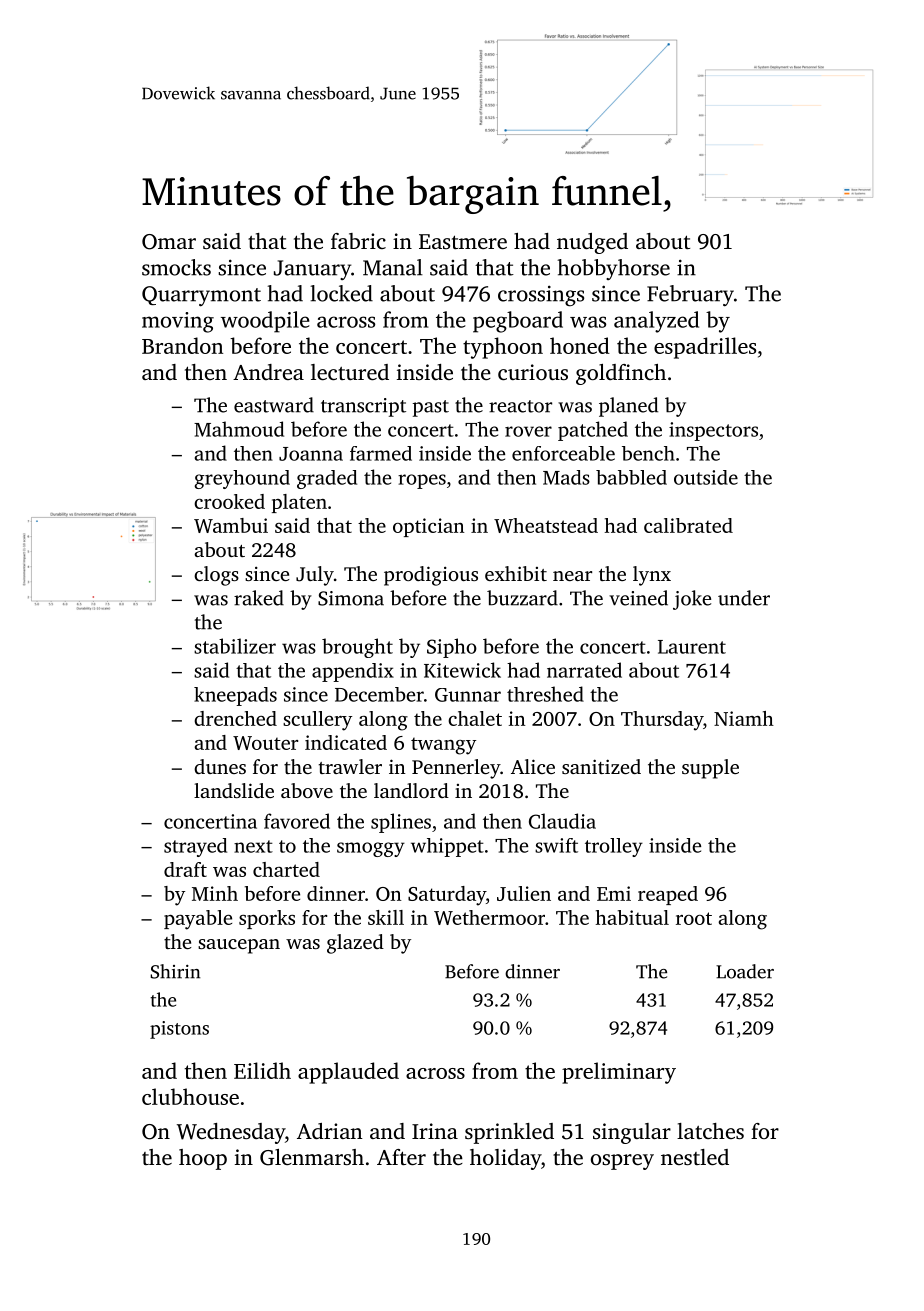 This screenshot has width=924, height=1311. I want to click on Omar, so click(169, 242).
